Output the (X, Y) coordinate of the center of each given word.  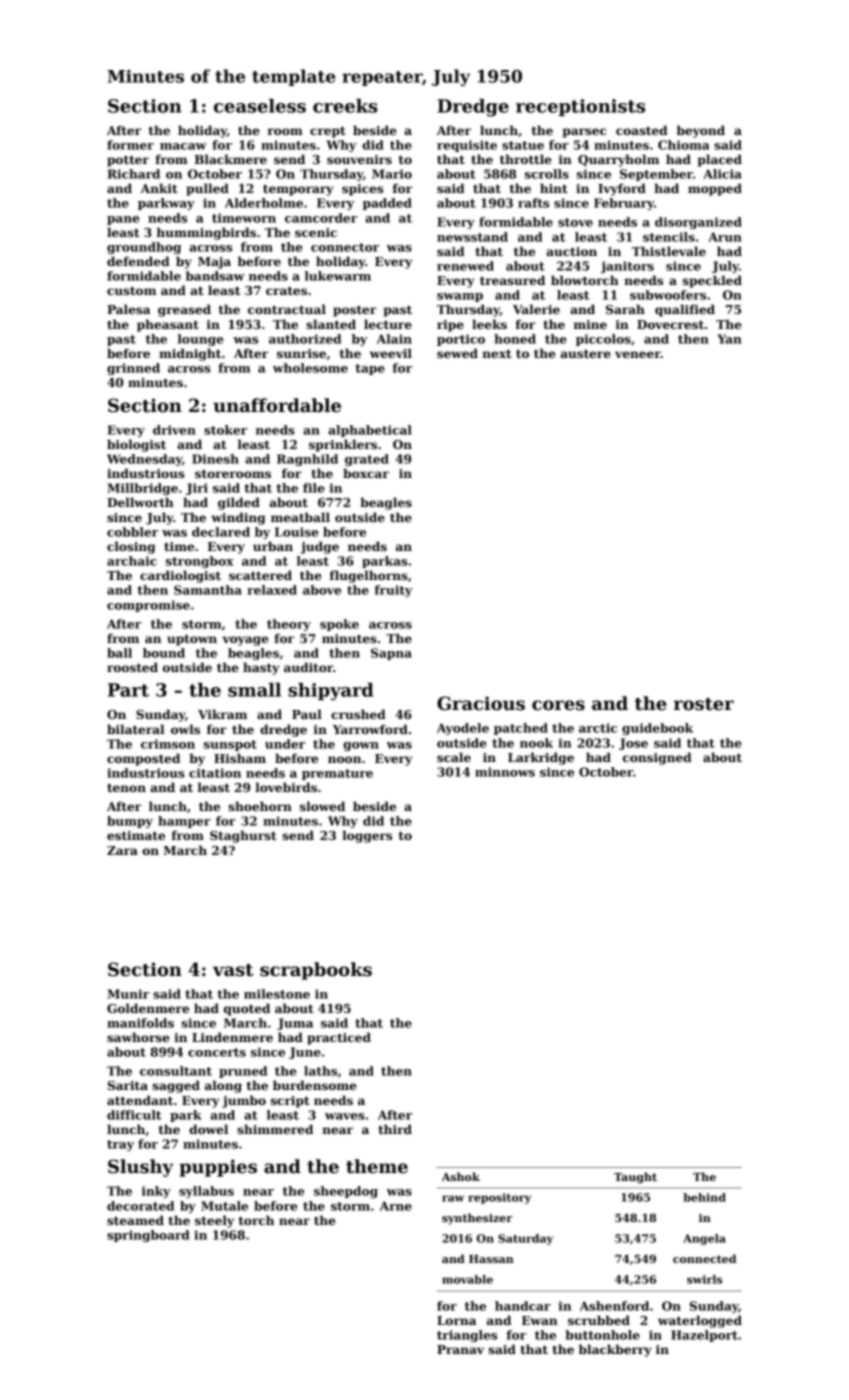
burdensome (315, 1085)
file (313, 488)
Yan (729, 339)
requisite (467, 146)
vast (233, 970)
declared (221, 532)
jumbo (244, 1101)
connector (345, 247)
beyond (701, 131)
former (130, 145)
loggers (367, 836)
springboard (148, 1236)
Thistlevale (669, 251)
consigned (657, 758)
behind (704, 1197)
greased (184, 310)
